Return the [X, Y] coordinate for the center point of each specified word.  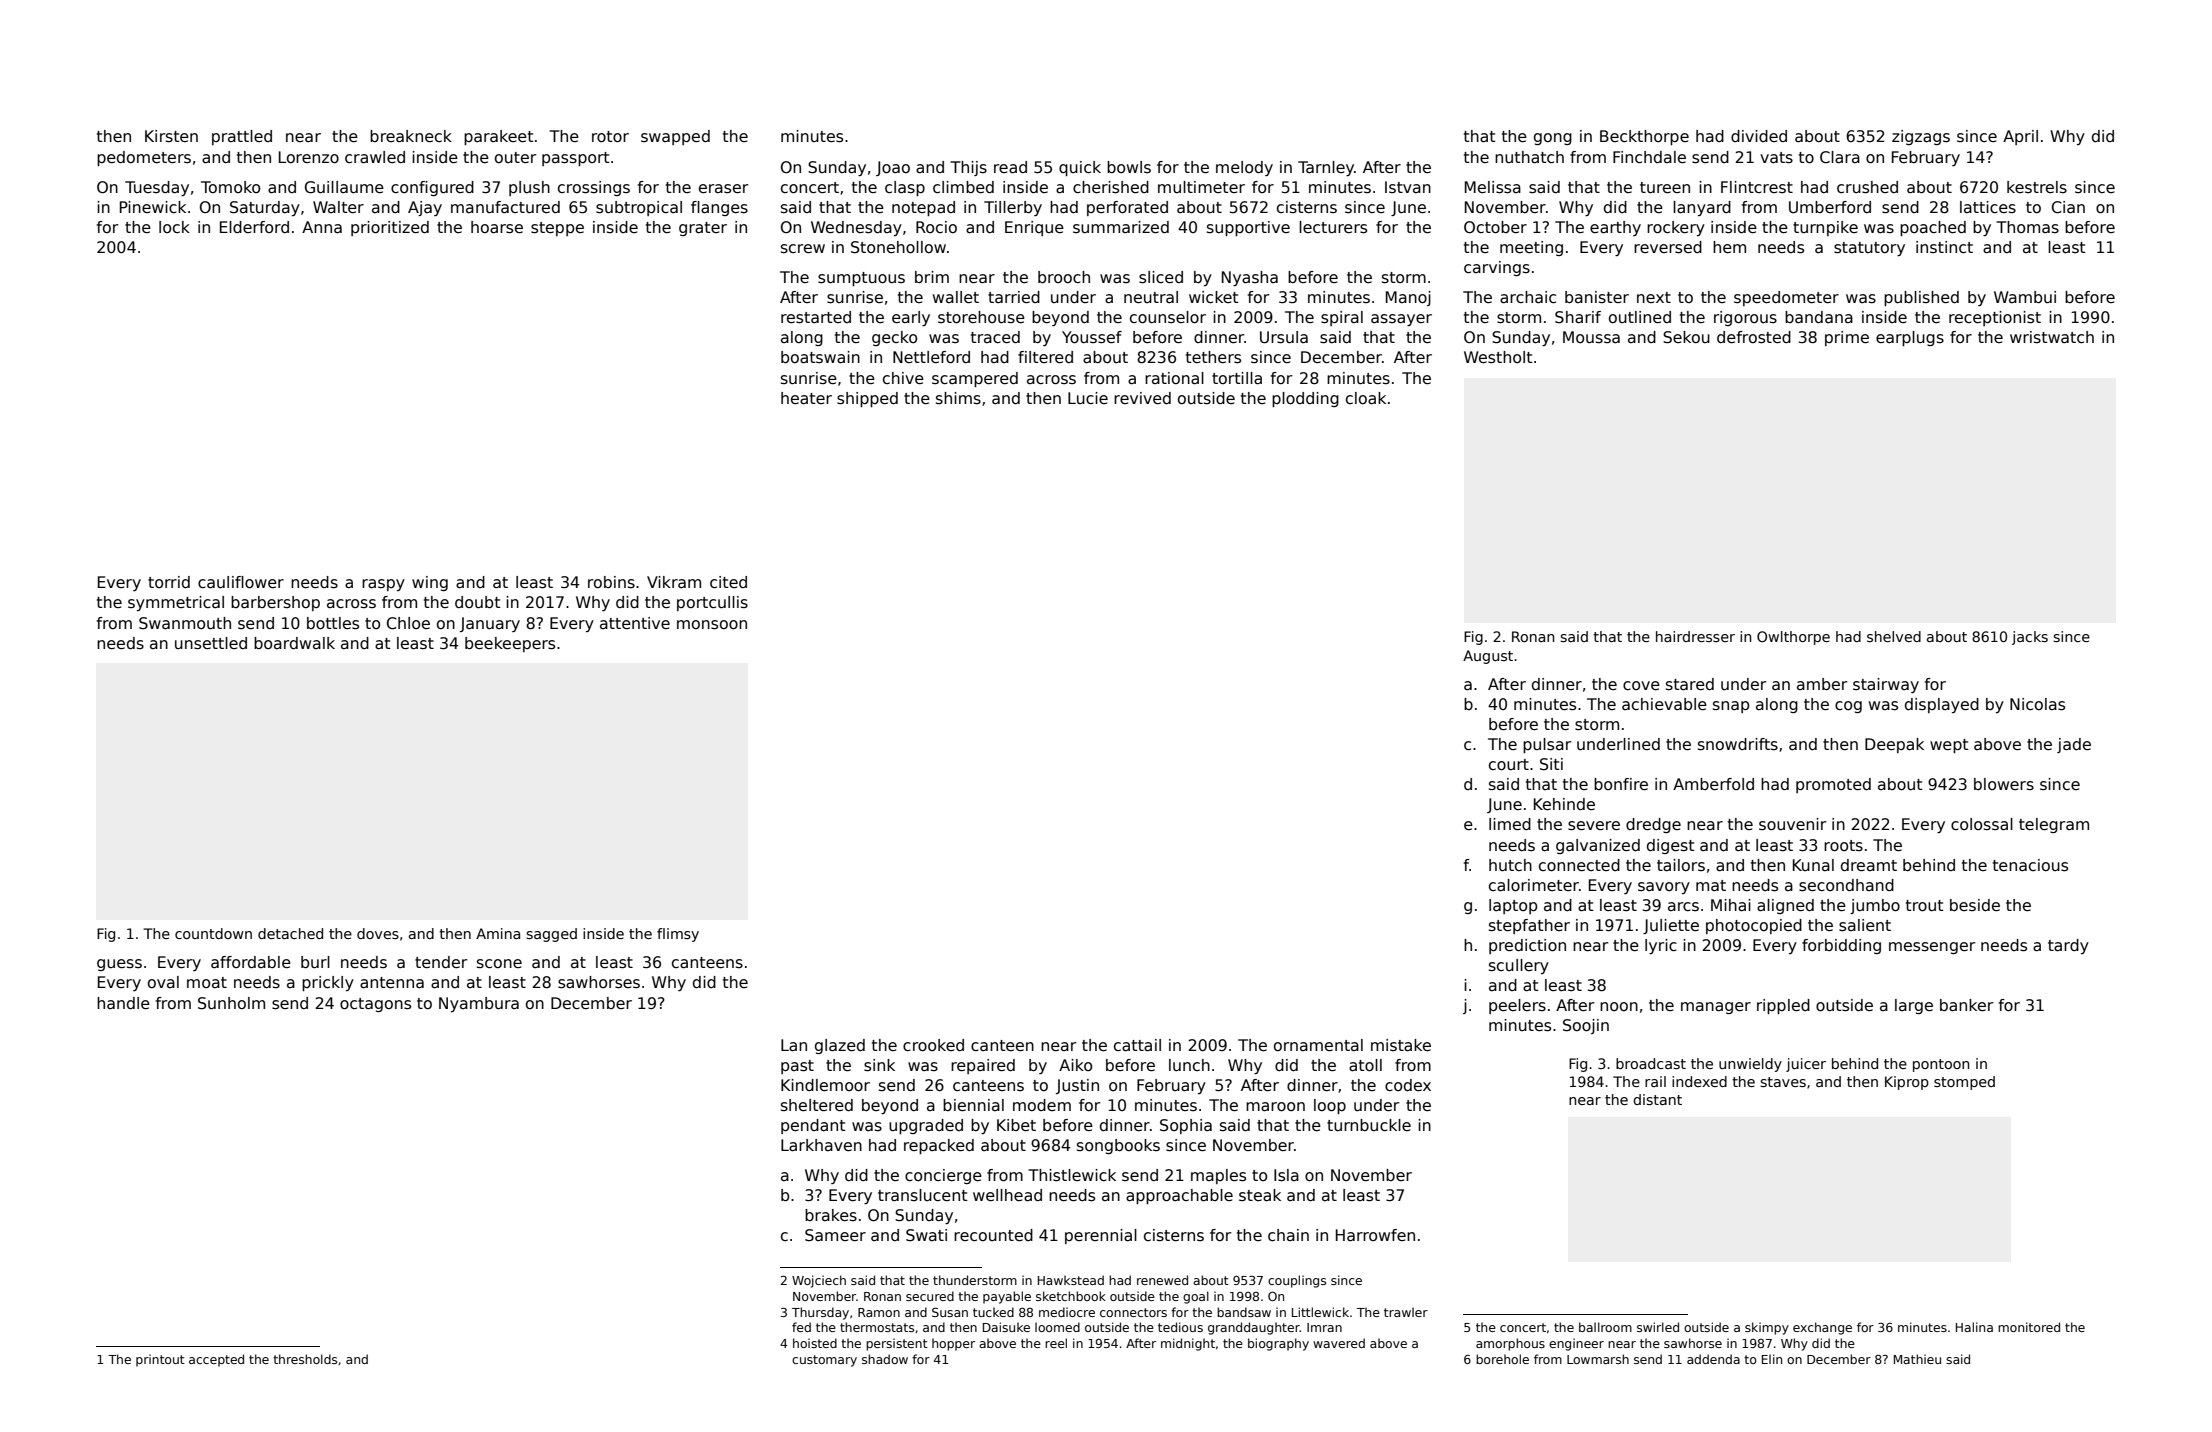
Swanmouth [185, 623]
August [1488, 657]
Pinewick [153, 207]
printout [160, 1360]
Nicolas [2037, 704]
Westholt [1498, 357]
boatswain [820, 357]
